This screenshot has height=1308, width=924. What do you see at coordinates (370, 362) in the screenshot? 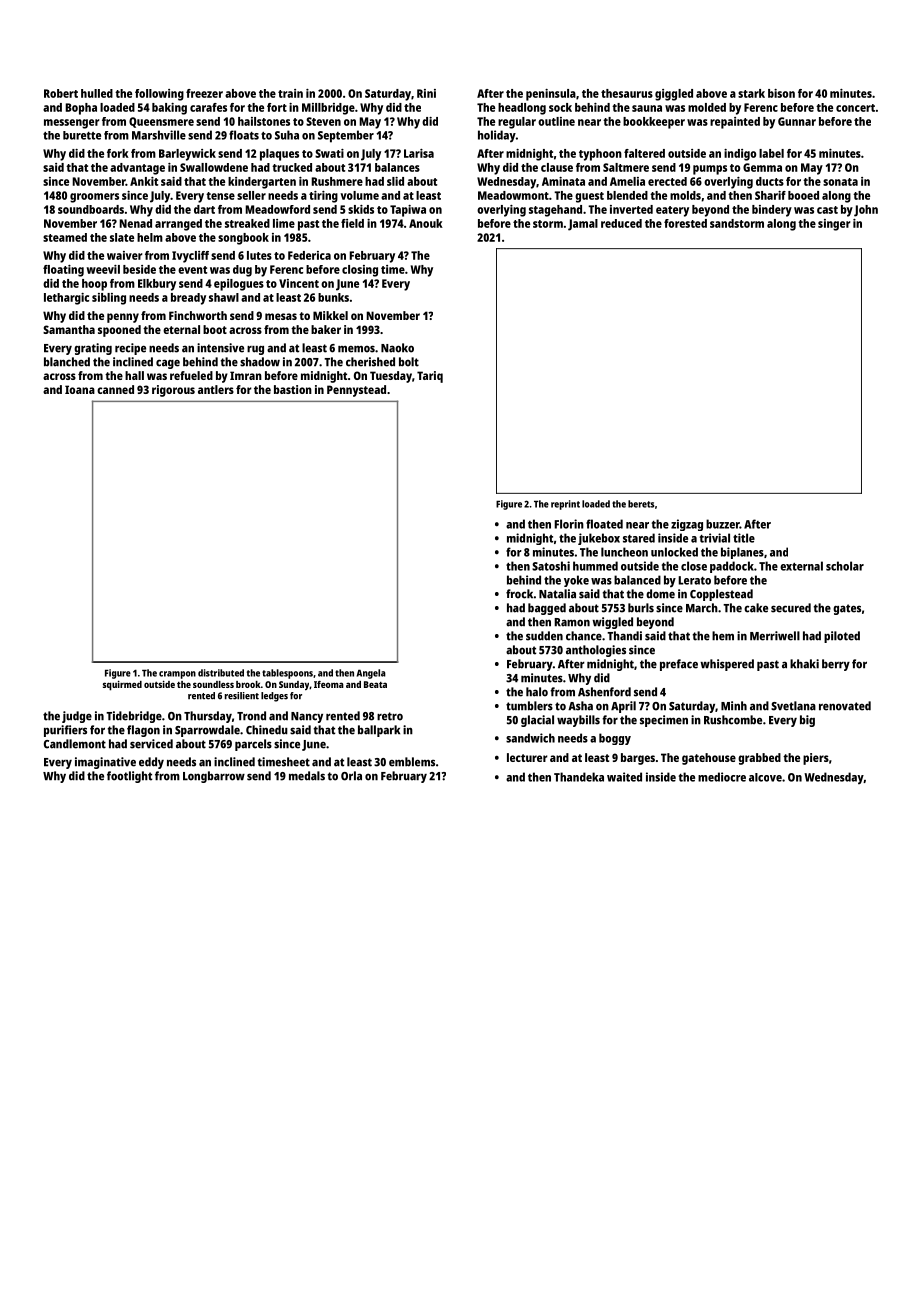
I see `cherished` at bounding box center [370, 362].
